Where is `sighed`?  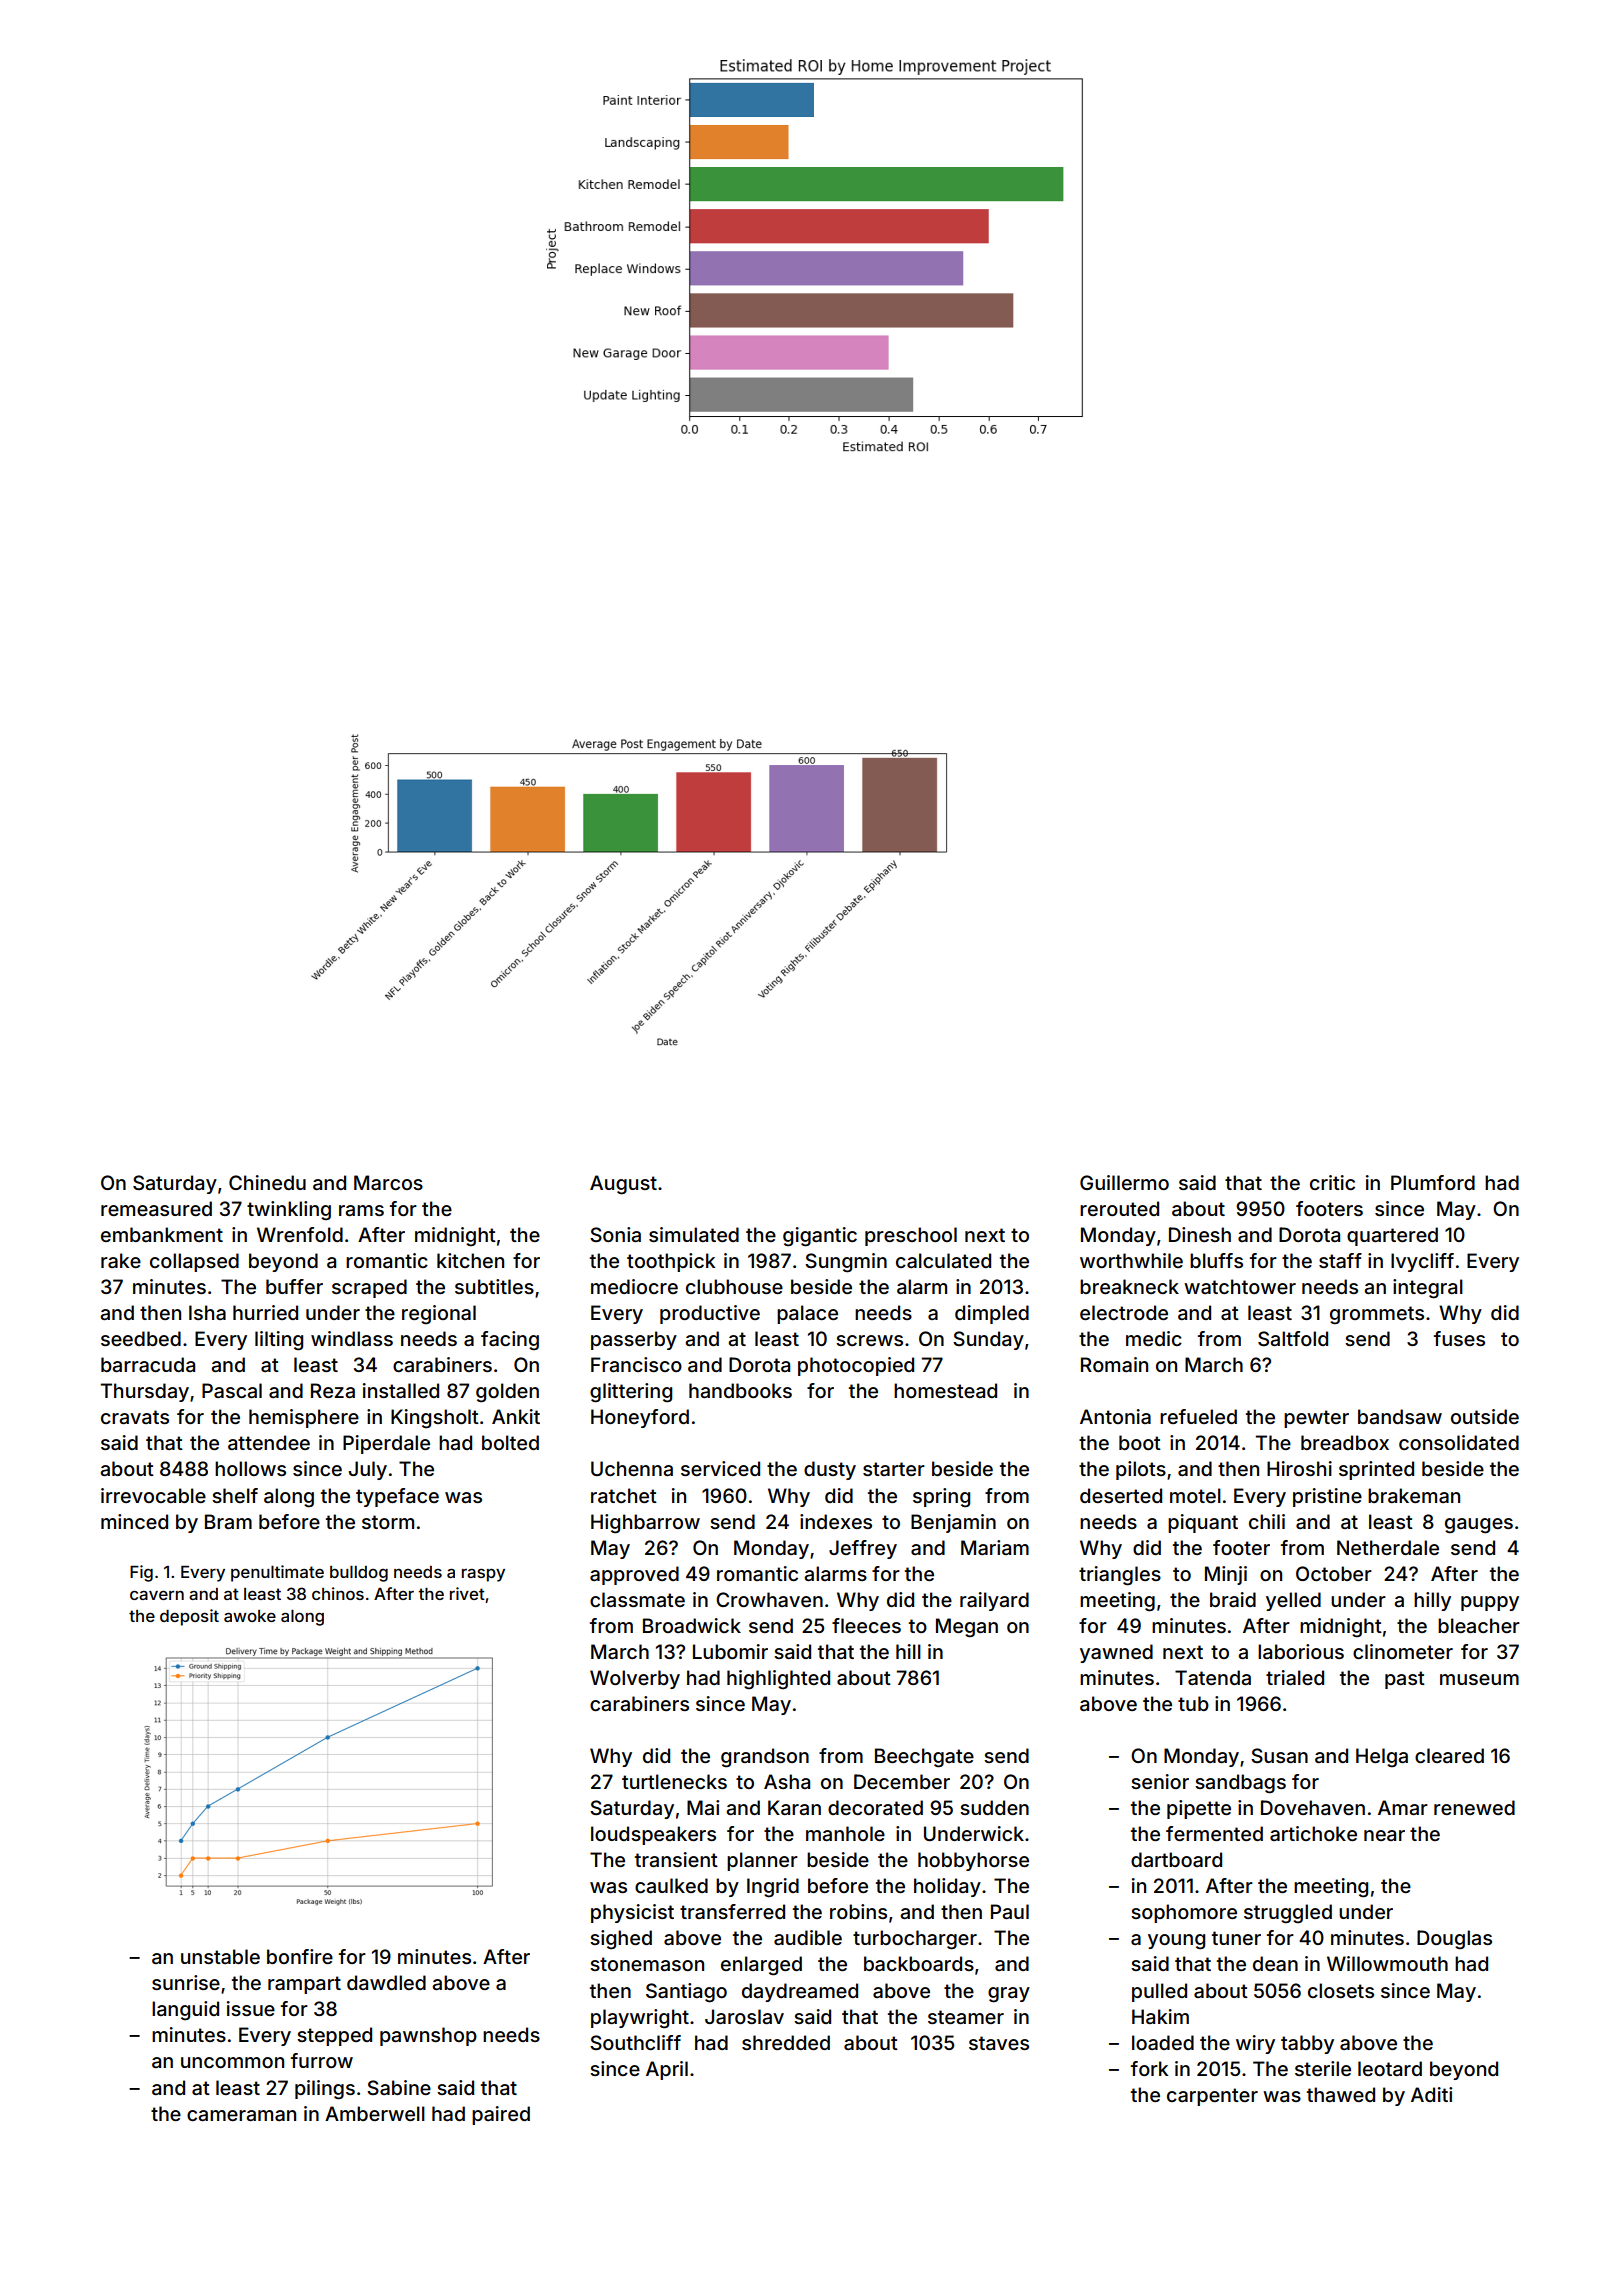
sighed is located at coordinates (621, 1940).
